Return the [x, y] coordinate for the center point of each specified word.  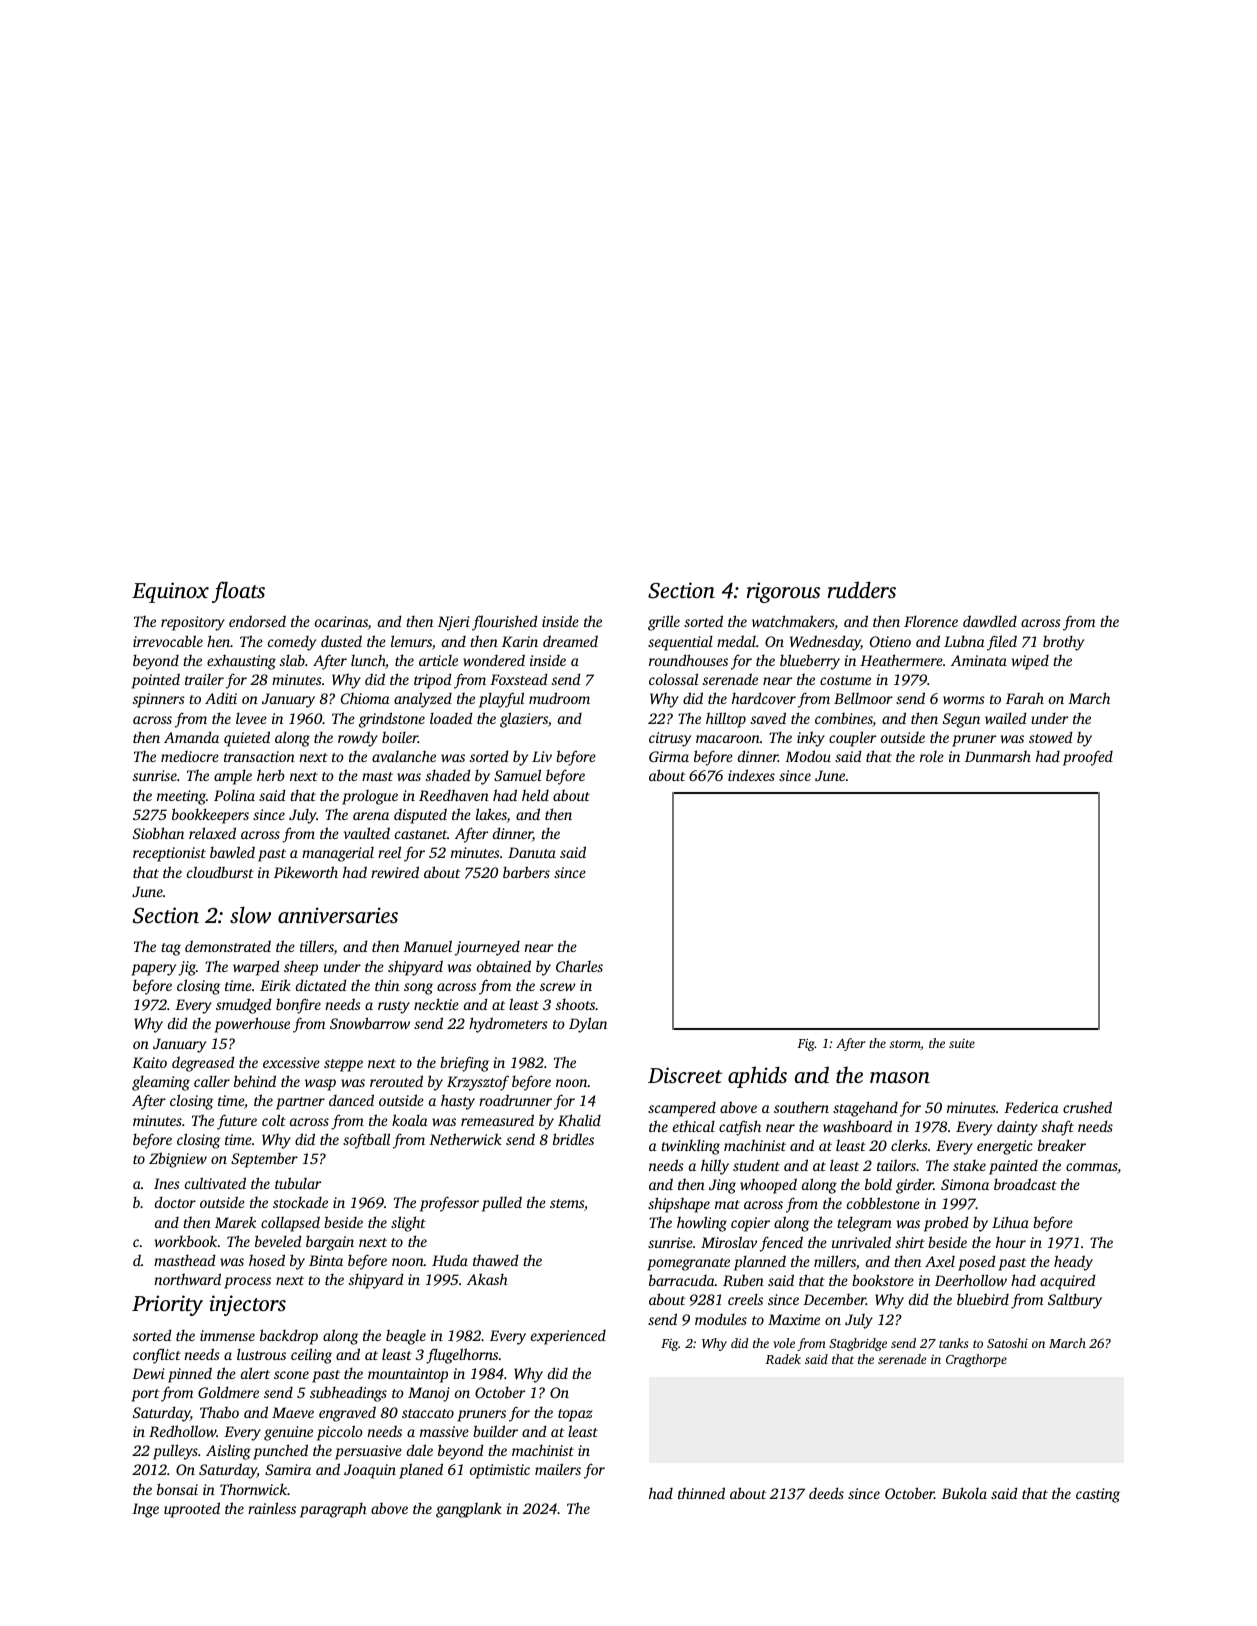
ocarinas [341, 623]
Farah [1025, 698]
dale [420, 1450]
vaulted [366, 833]
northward [187, 1279]
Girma [669, 756]
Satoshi [1007, 1343]
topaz [575, 1415]
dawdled [990, 621]
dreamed [570, 641]
